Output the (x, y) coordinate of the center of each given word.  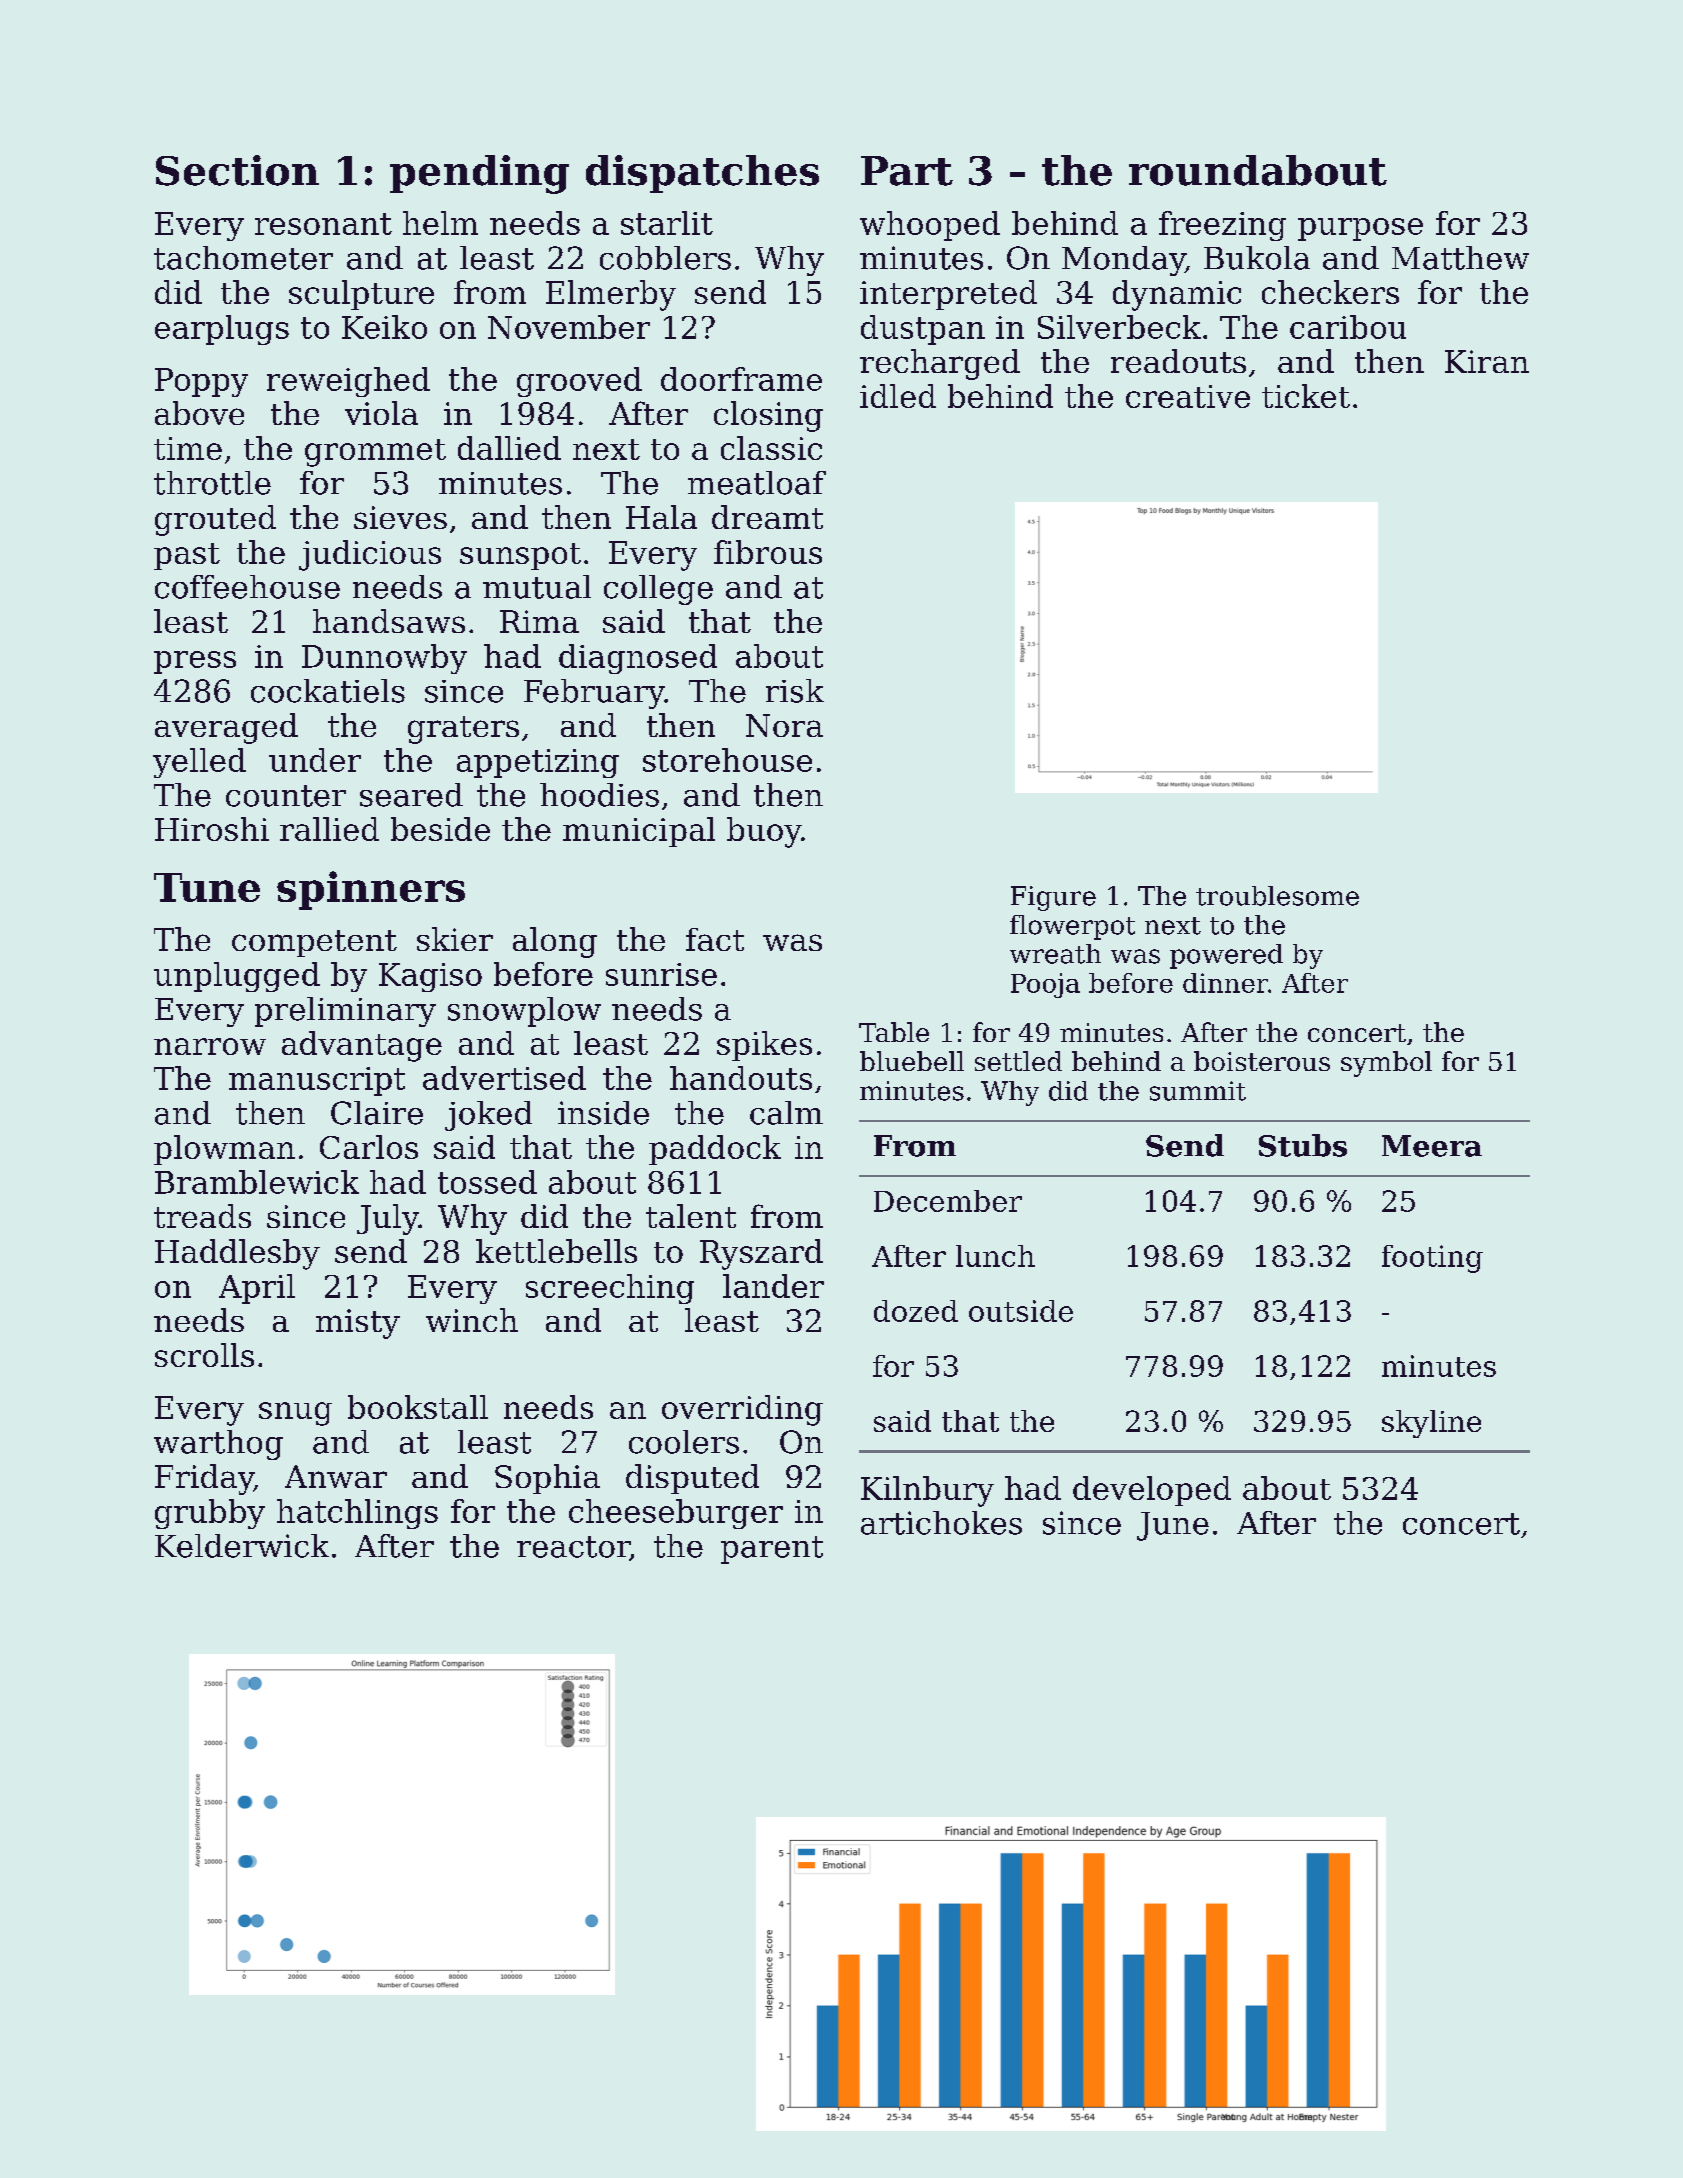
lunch (995, 1256)
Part (907, 171)
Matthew (1460, 258)
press (195, 662)
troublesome (1277, 896)
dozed (916, 1311)
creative (1188, 396)
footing (1432, 1259)
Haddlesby (237, 1254)
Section (237, 170)
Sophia (547, 1479)
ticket (1306, 396)
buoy (764, 832)
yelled (199, 763)
